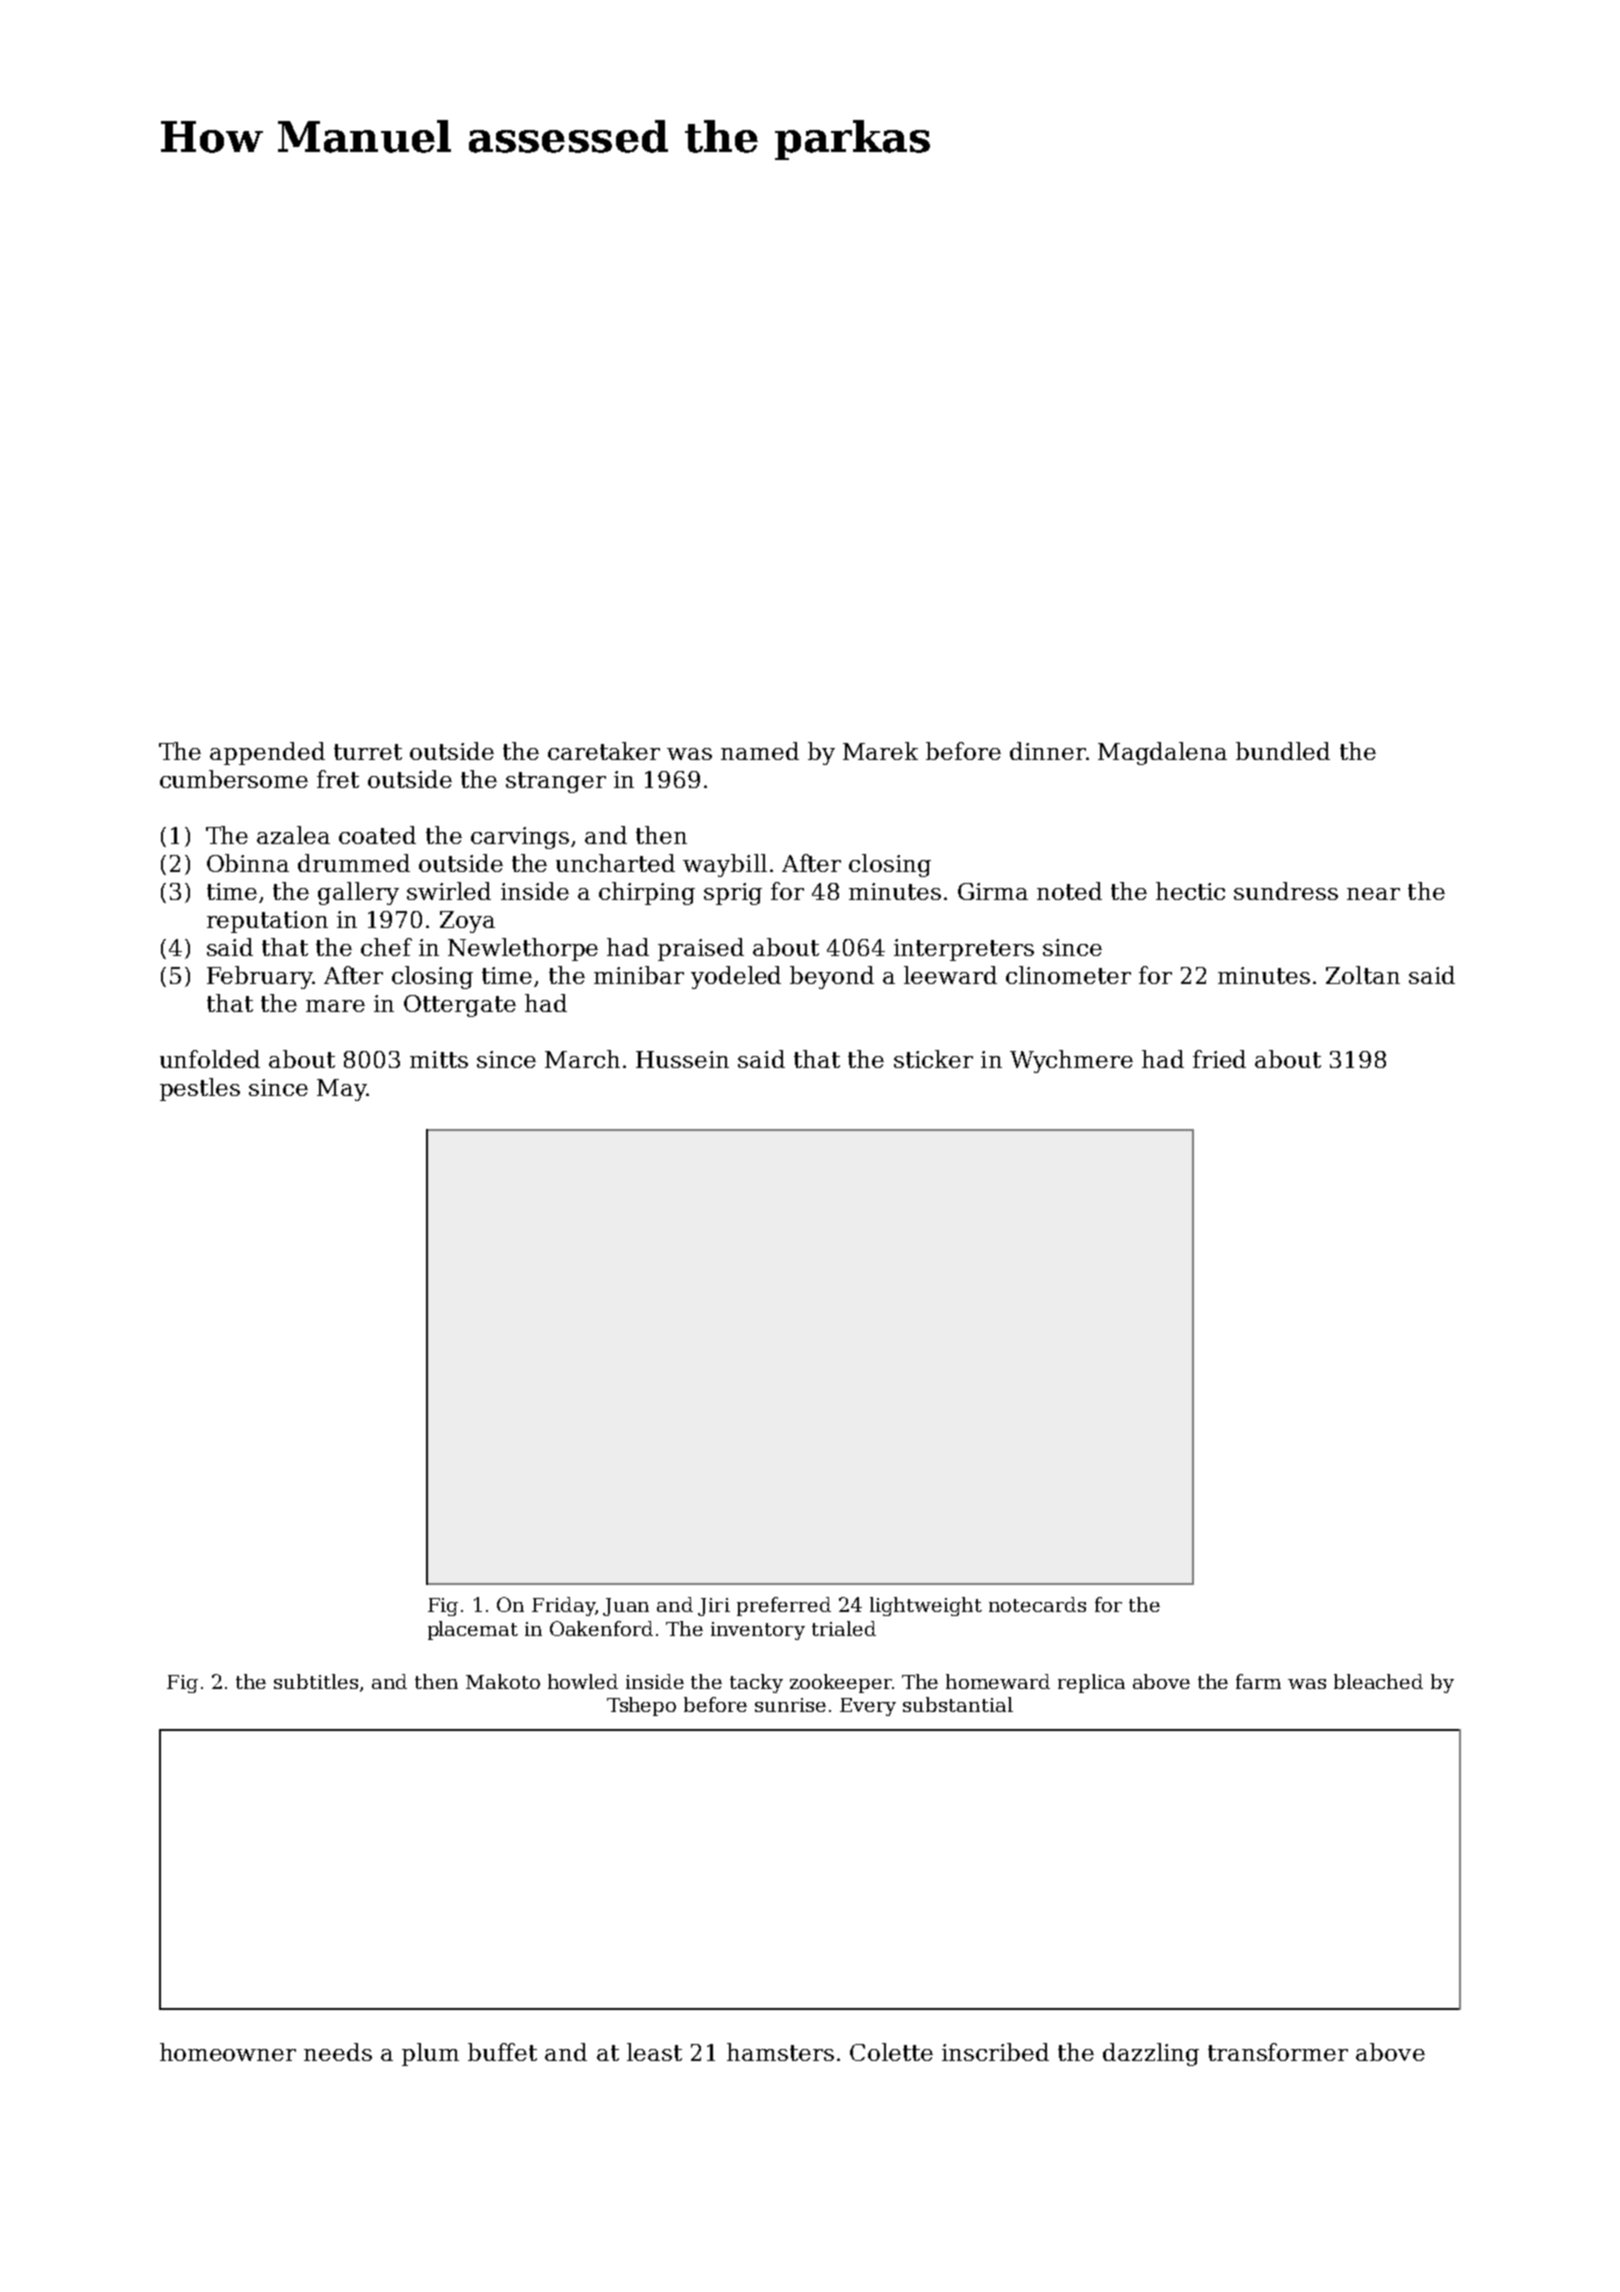 The image size is (1620, 2292). I want to click on Hussein, so click(682, 1059).
